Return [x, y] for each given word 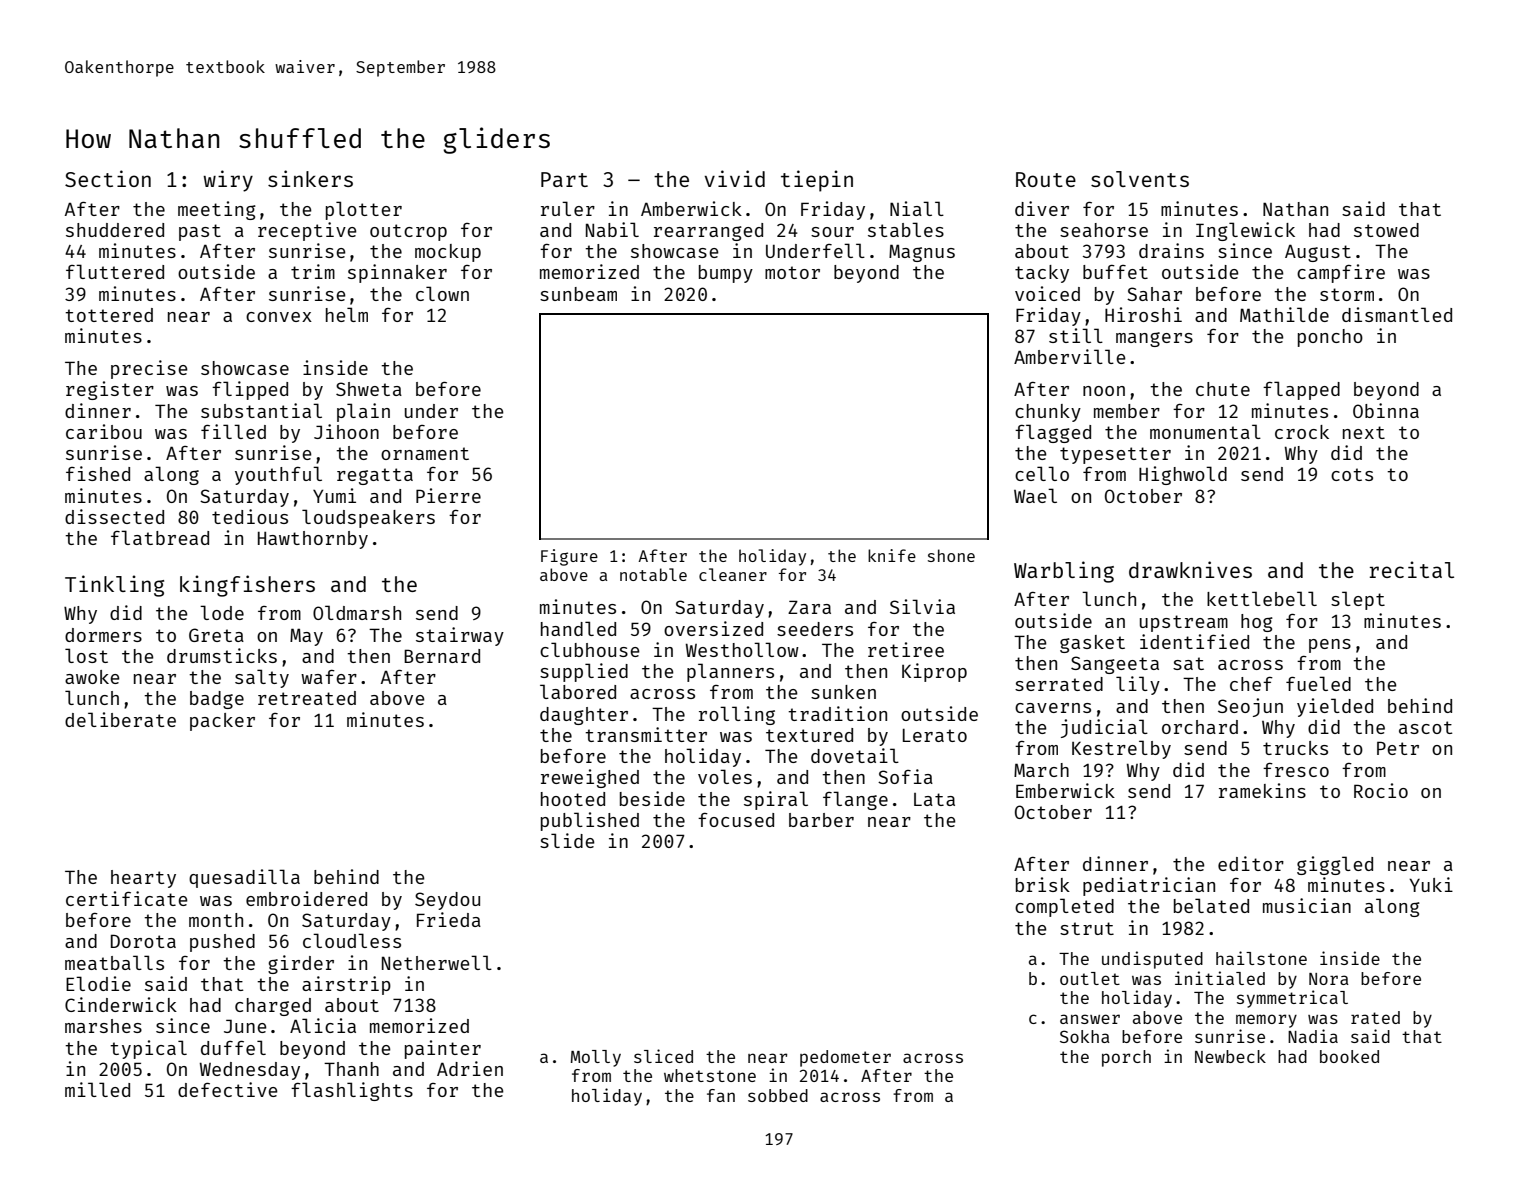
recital [1412, 569]
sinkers [310, 178]
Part [564, 179]
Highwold [1183, 475]
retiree [906, 649]
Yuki [1431, 884]
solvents [1140, 179]
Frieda [449, 919]
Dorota [143, 941]
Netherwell [437, 962]
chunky [1048, 413]
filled [233, 431]
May [306, 637]
